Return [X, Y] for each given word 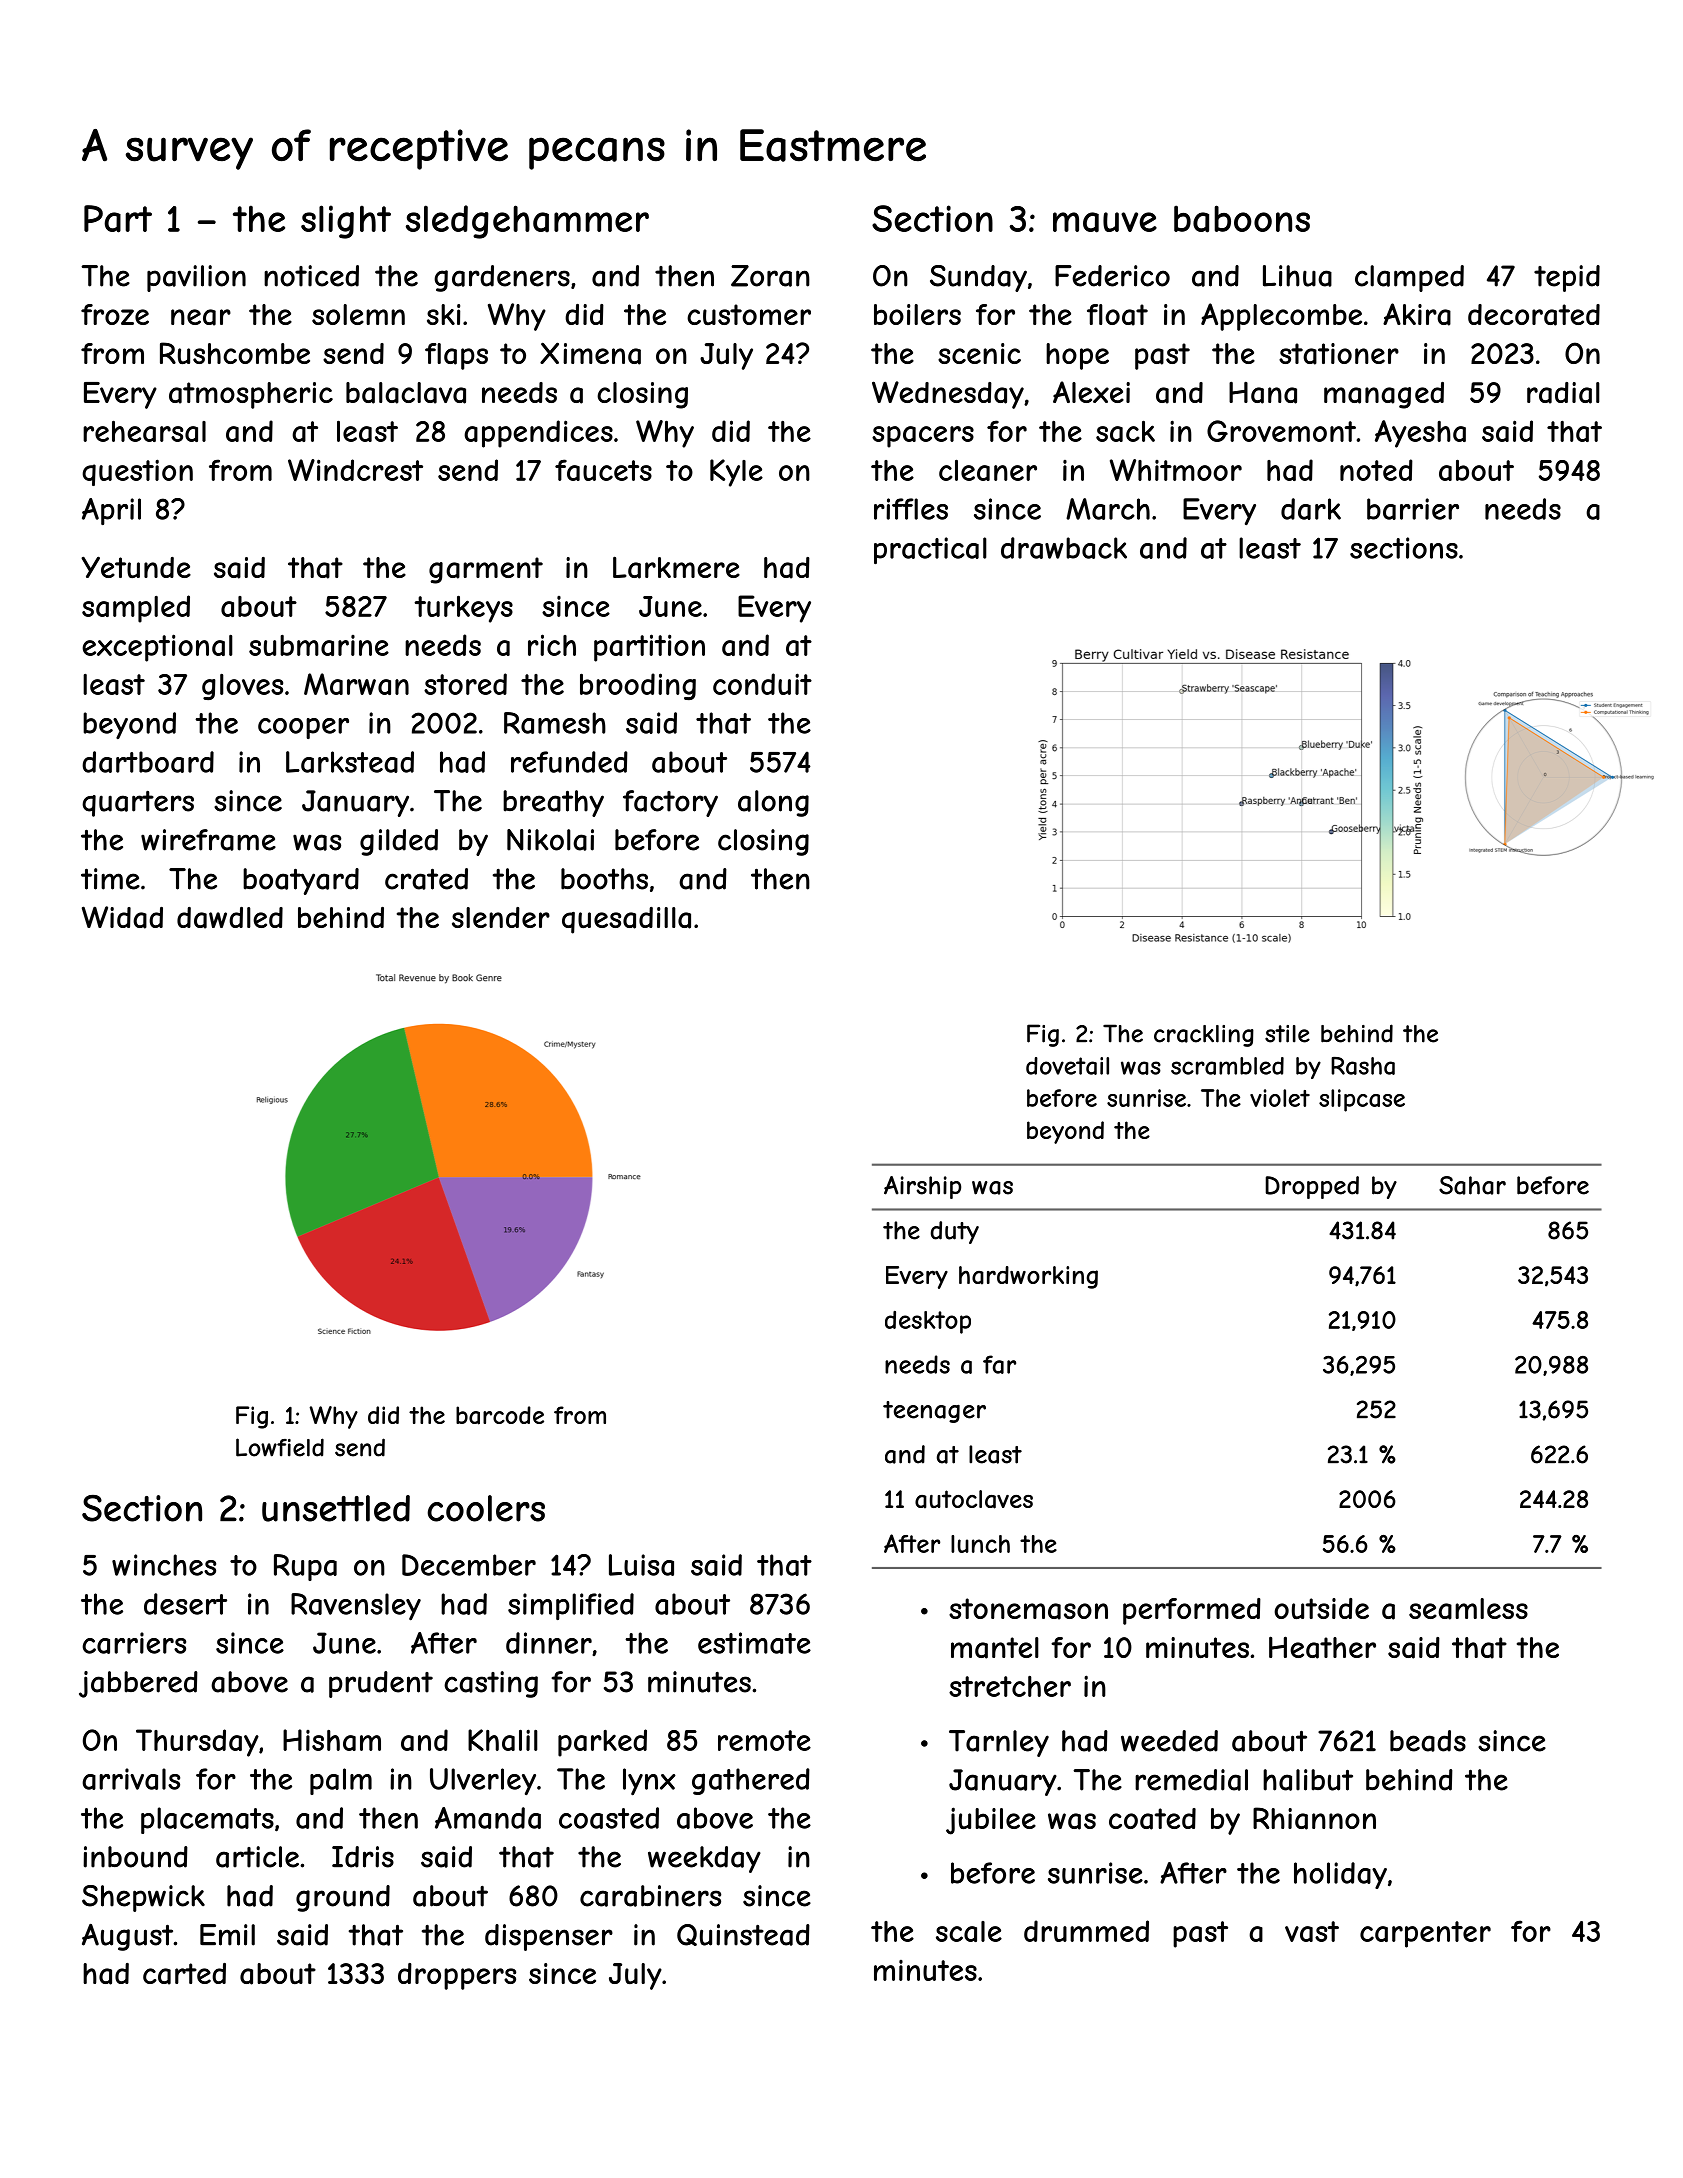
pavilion [196, 278]
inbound [135, 1857]
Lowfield [280, 1447]
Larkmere [676, 567]
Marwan [356, 684]
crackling [1204, 1036]
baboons [1242, 219]
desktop [928, 1322]
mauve [1105, 222]
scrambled [1227, 1066]
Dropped [1312, 1187]
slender [501, 917]
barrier [1413, 509]
